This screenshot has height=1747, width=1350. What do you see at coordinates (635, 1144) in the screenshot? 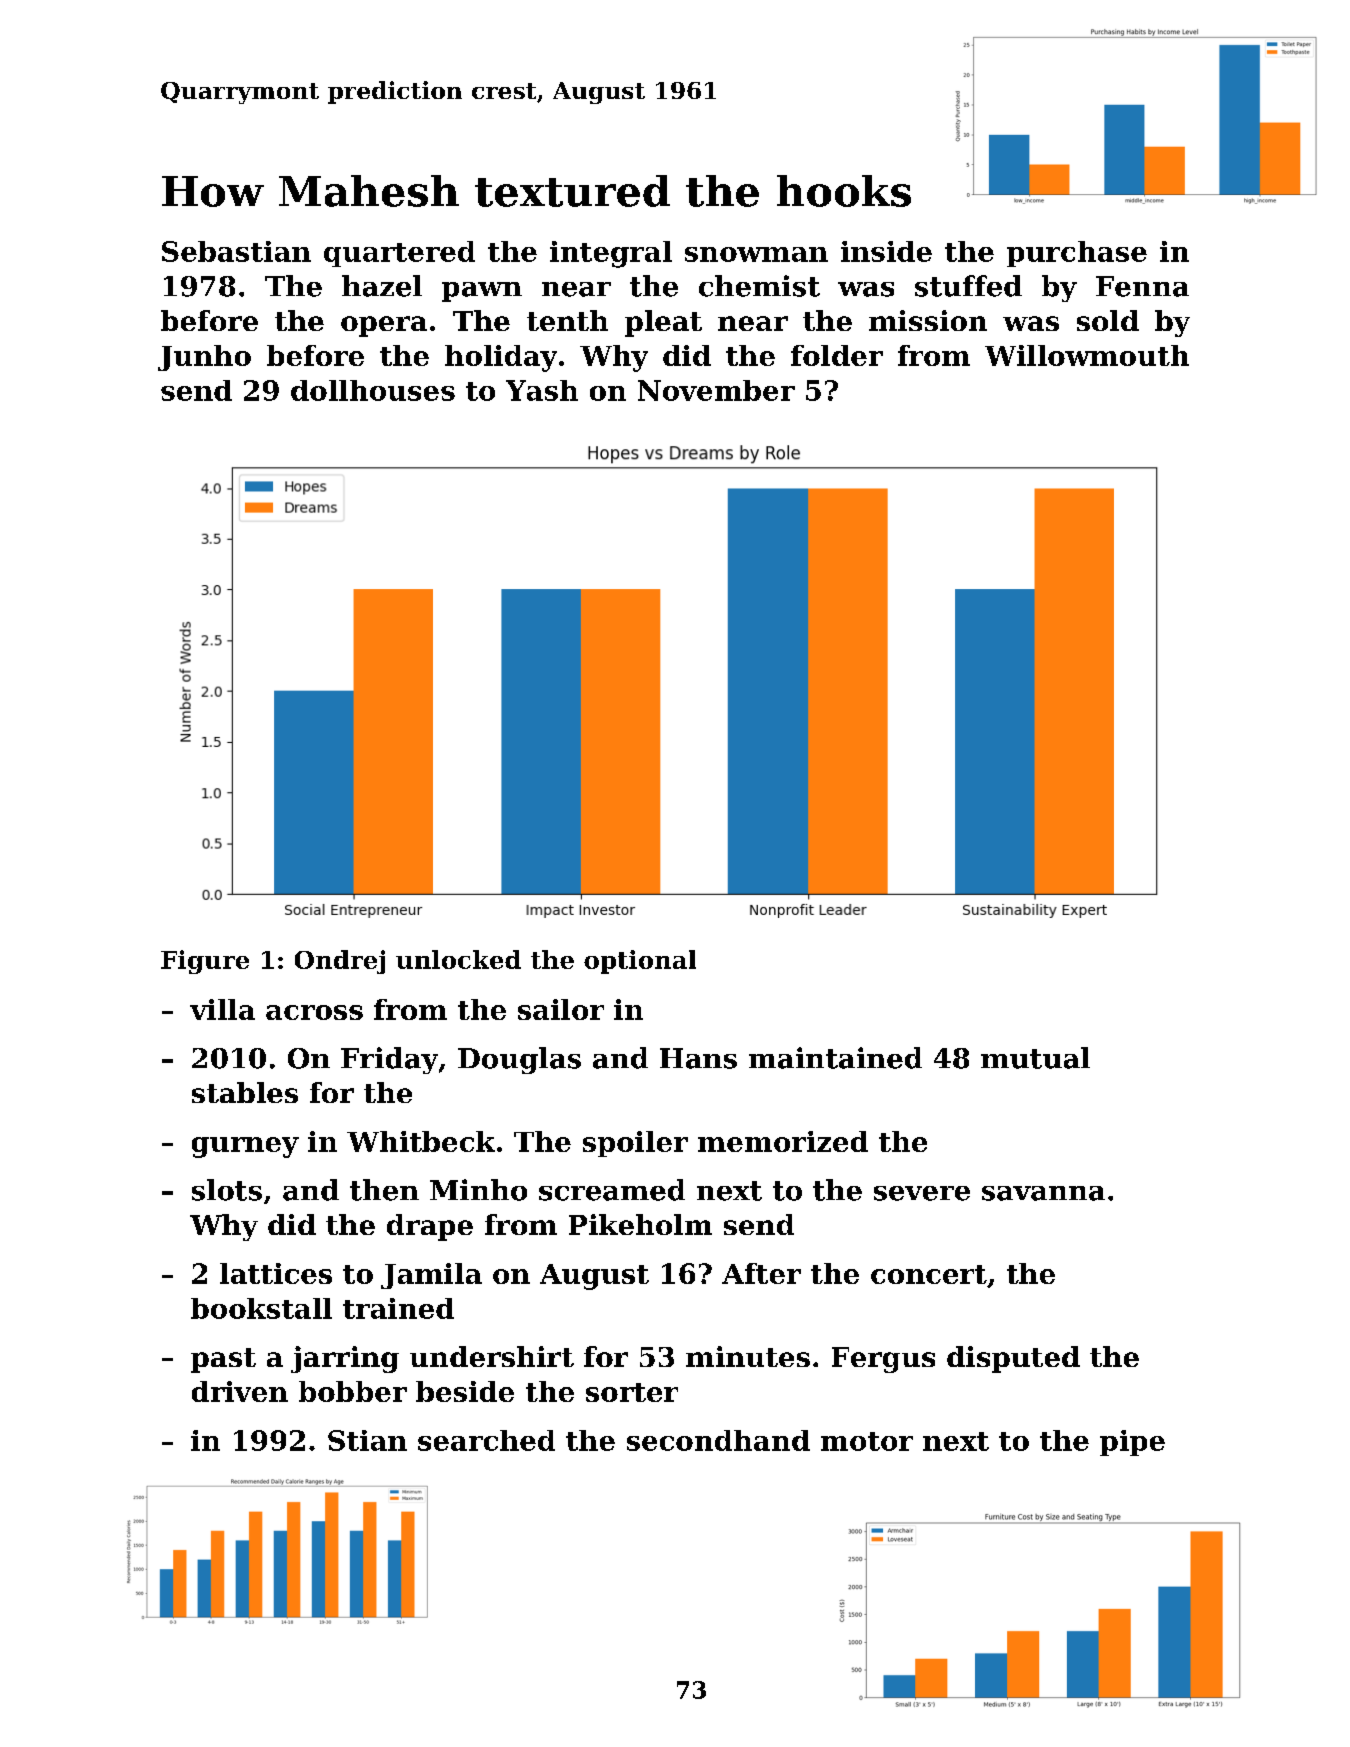
I see `spoiler` at bounding box center [635, 1144].
